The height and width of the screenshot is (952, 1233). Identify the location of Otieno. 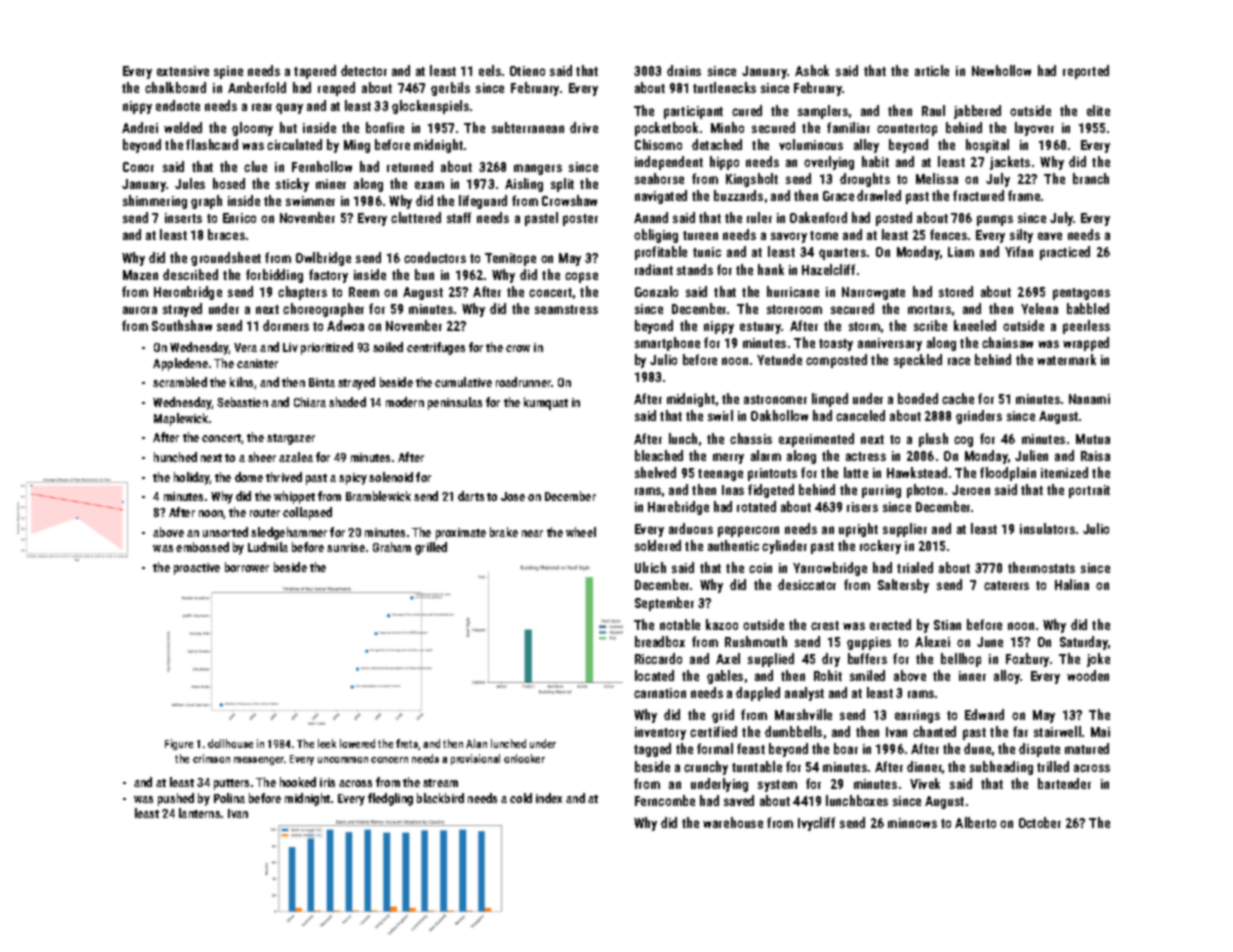
(527, 71).
